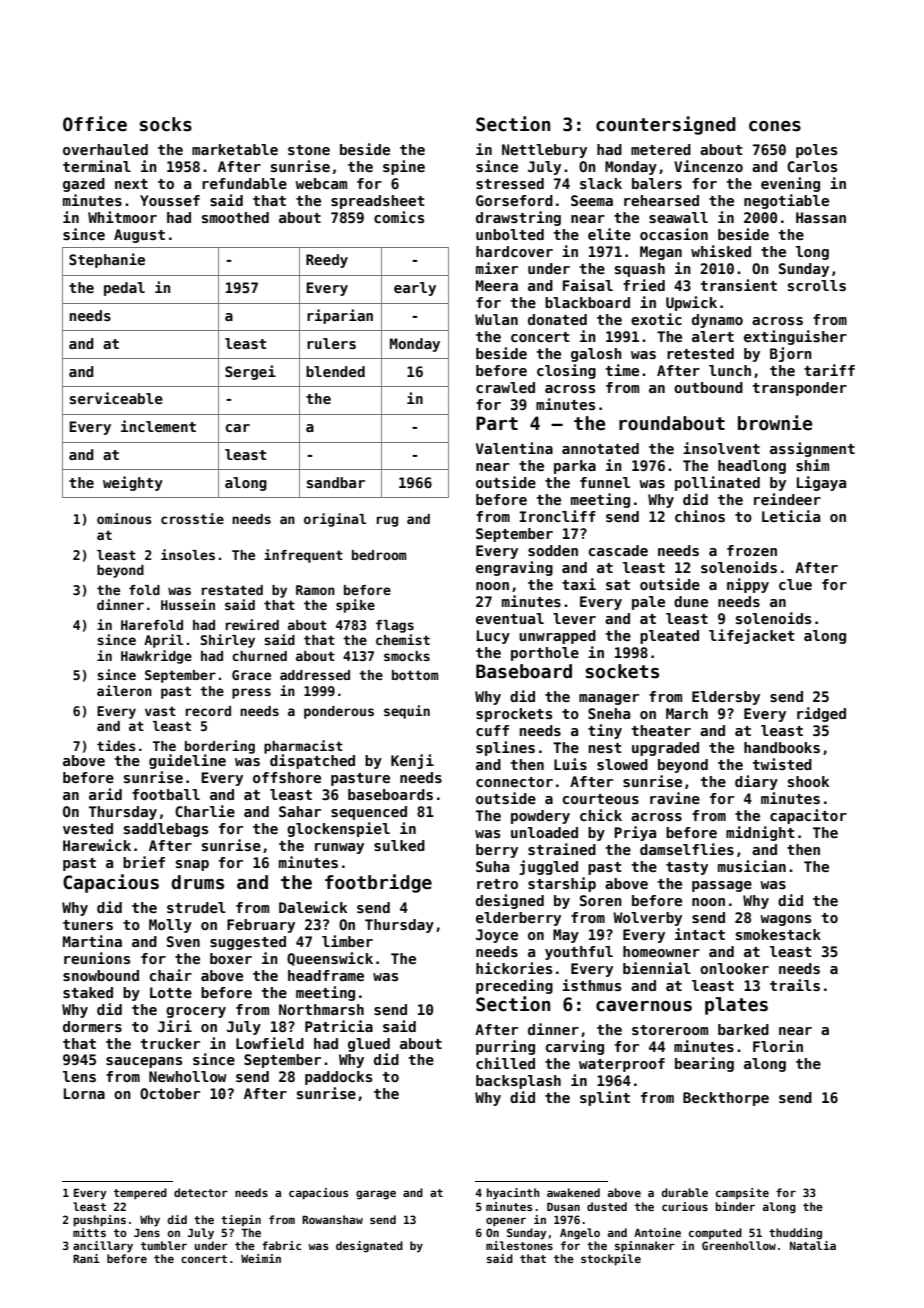  Describe the element at coordinates (821, 217) in the image. I see `Hassan` at that location.
